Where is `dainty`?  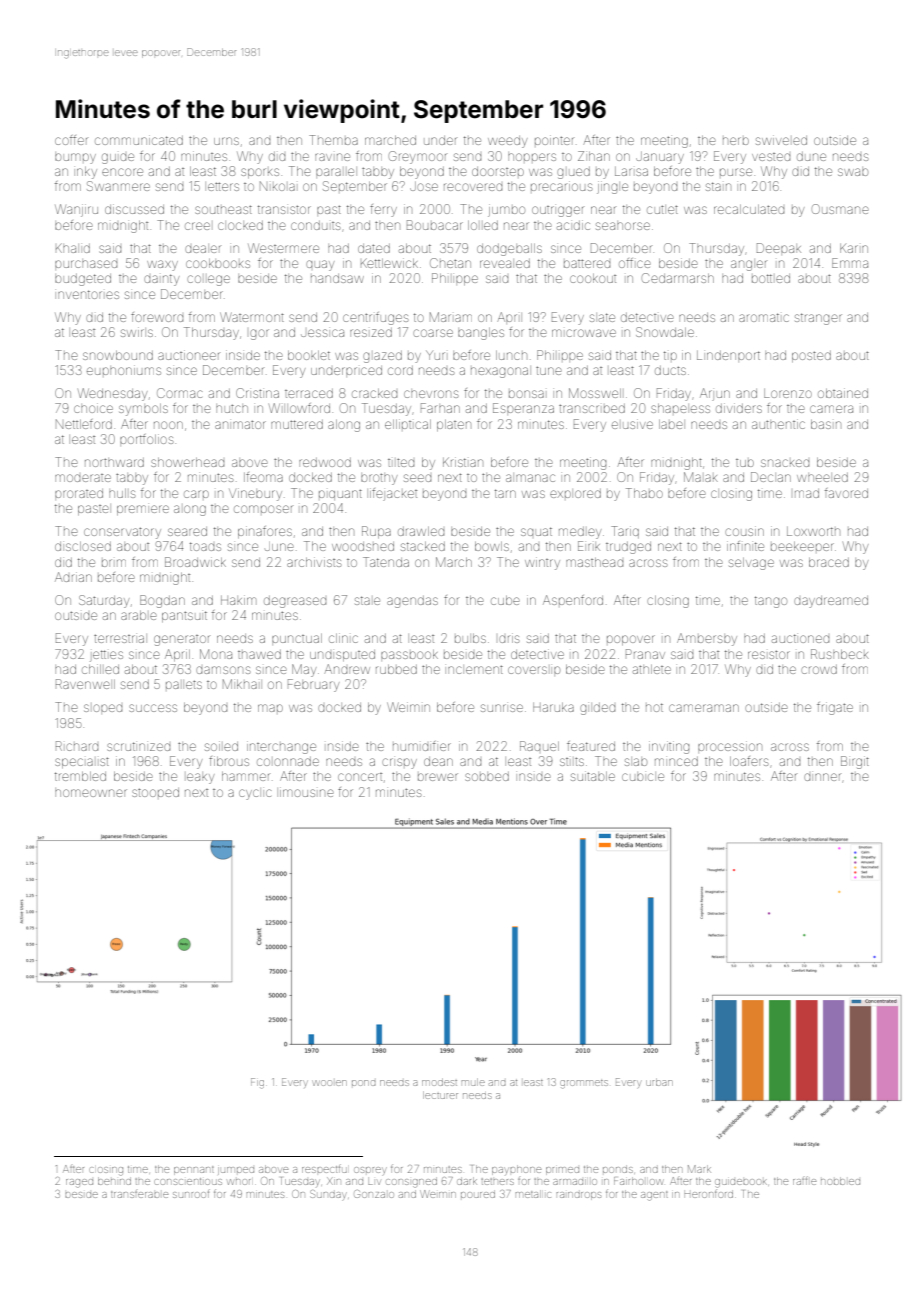 dainty is located at coordinates (161, 280).
